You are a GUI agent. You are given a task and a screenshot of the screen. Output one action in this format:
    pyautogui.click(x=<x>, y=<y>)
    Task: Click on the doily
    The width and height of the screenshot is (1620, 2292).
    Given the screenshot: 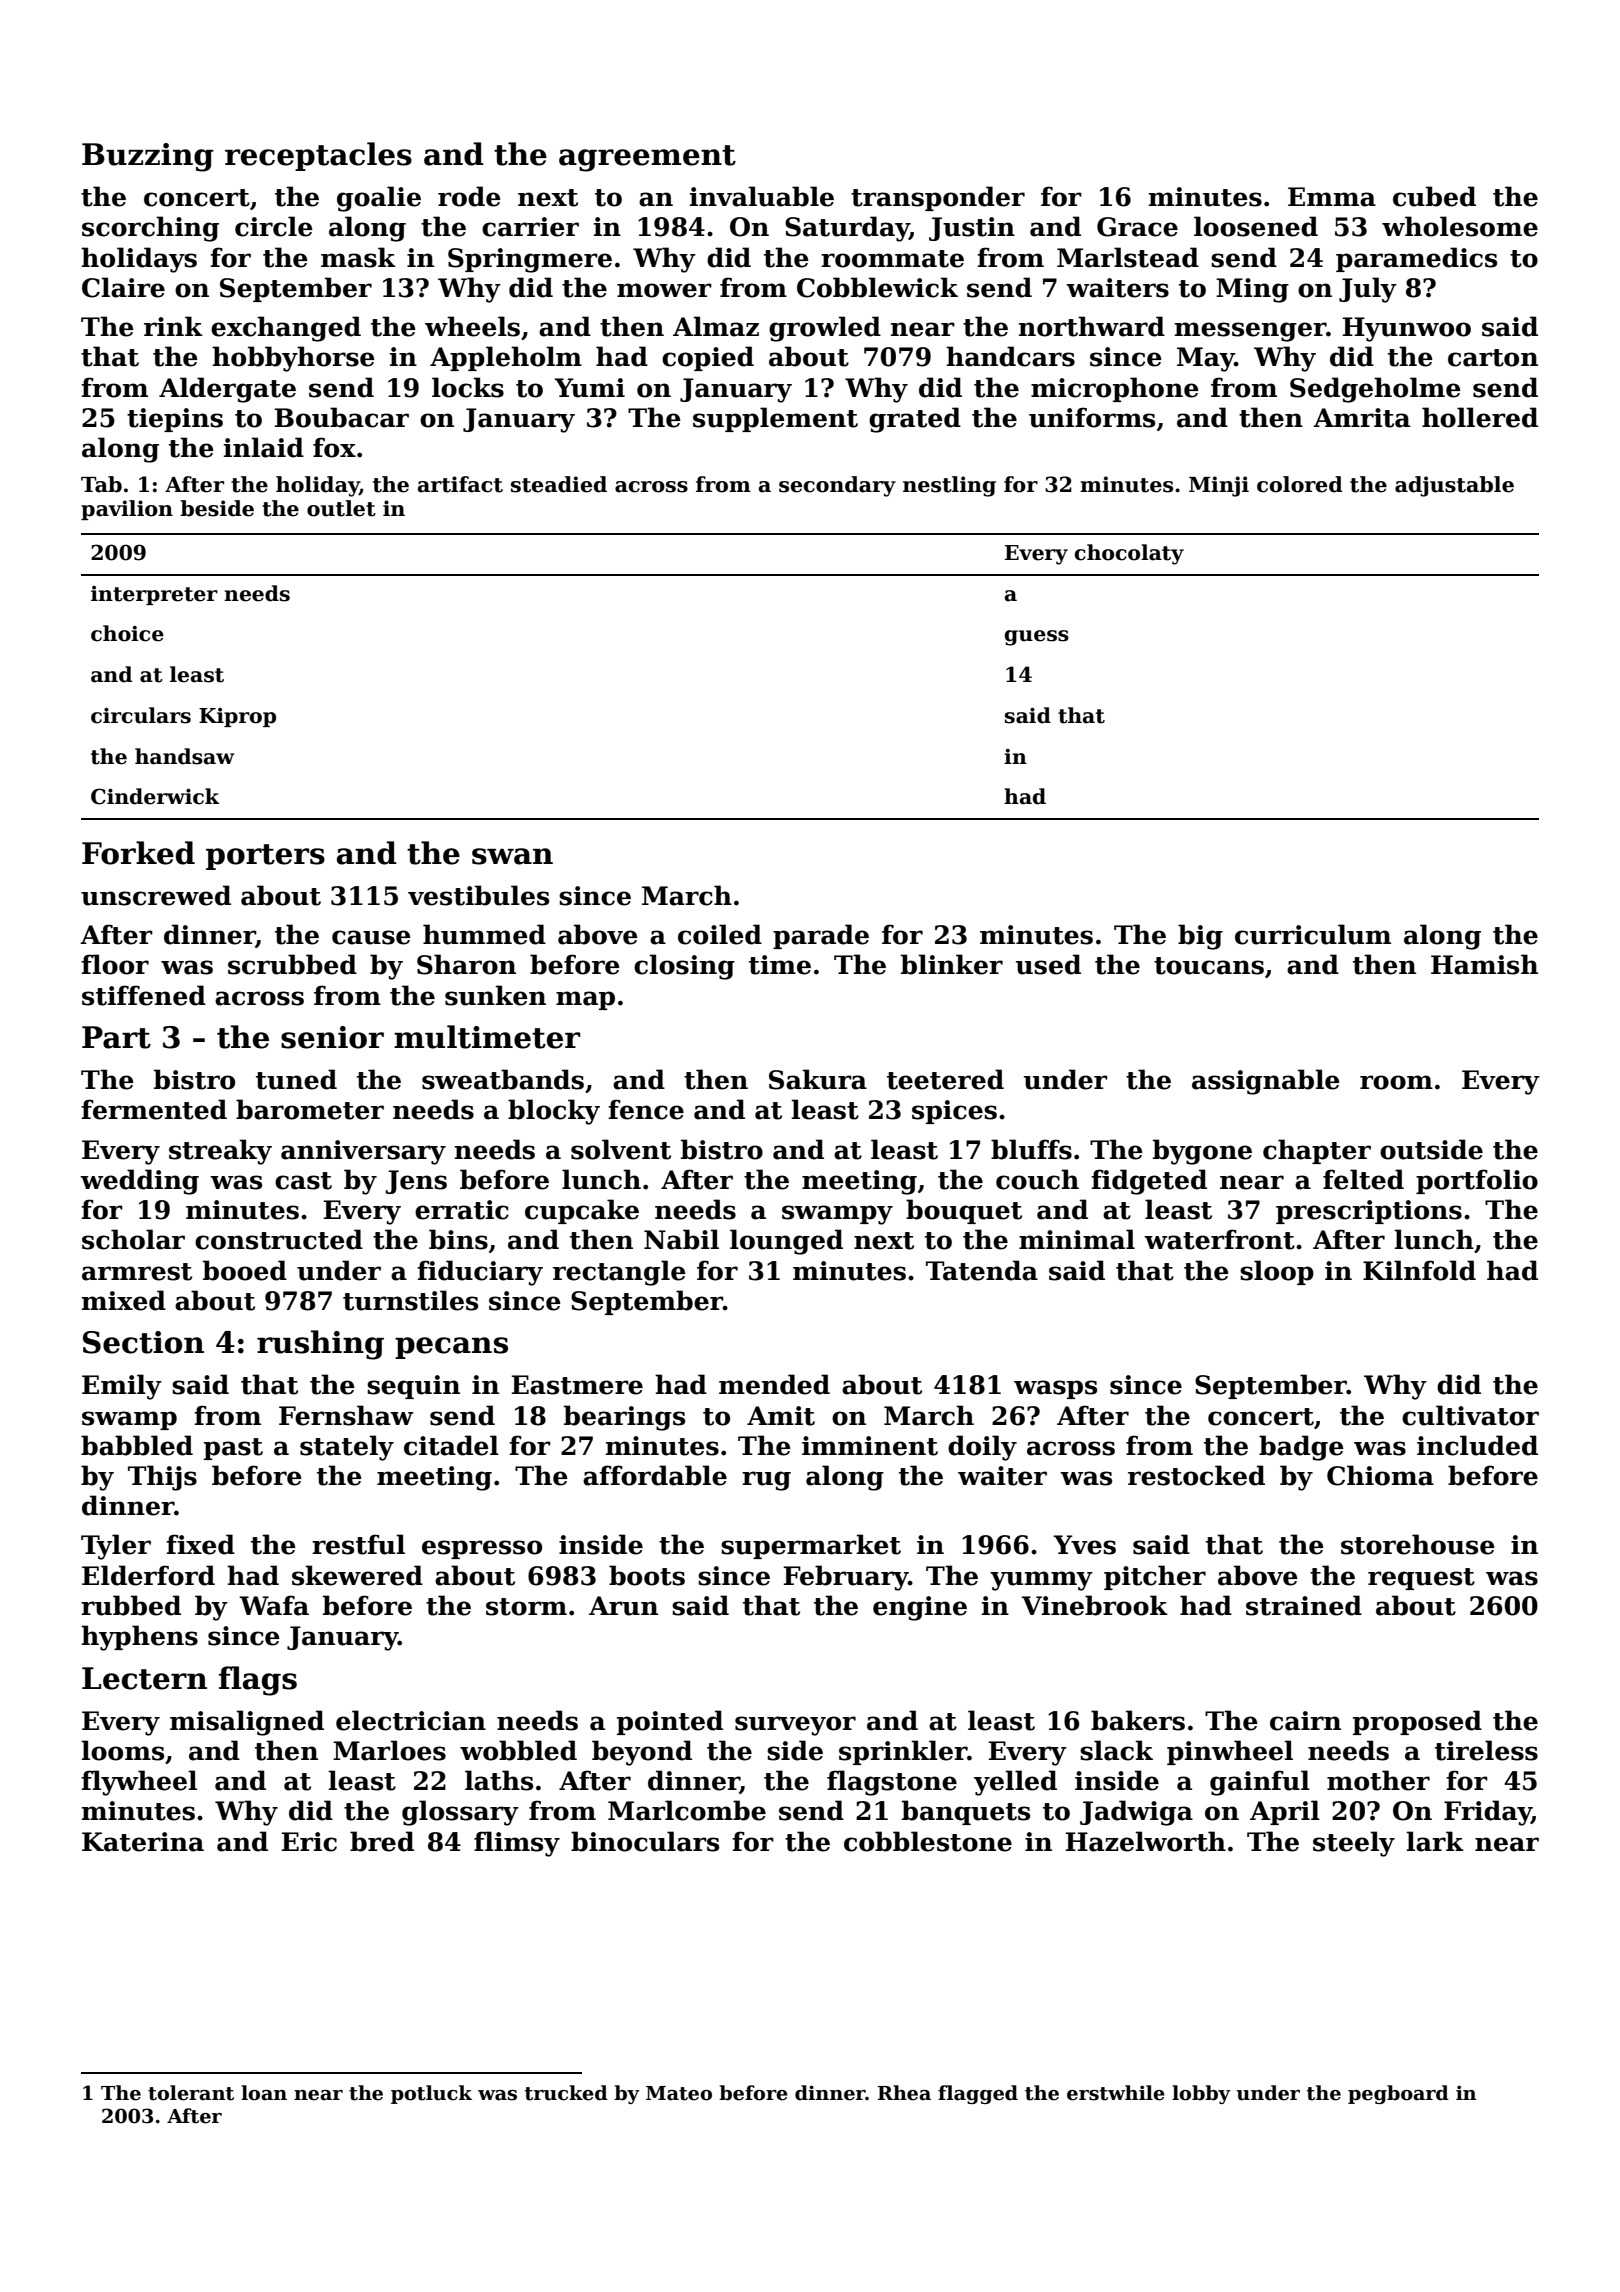 What is the action you would take?
    pyautogui.click(x=982, y=1448)
